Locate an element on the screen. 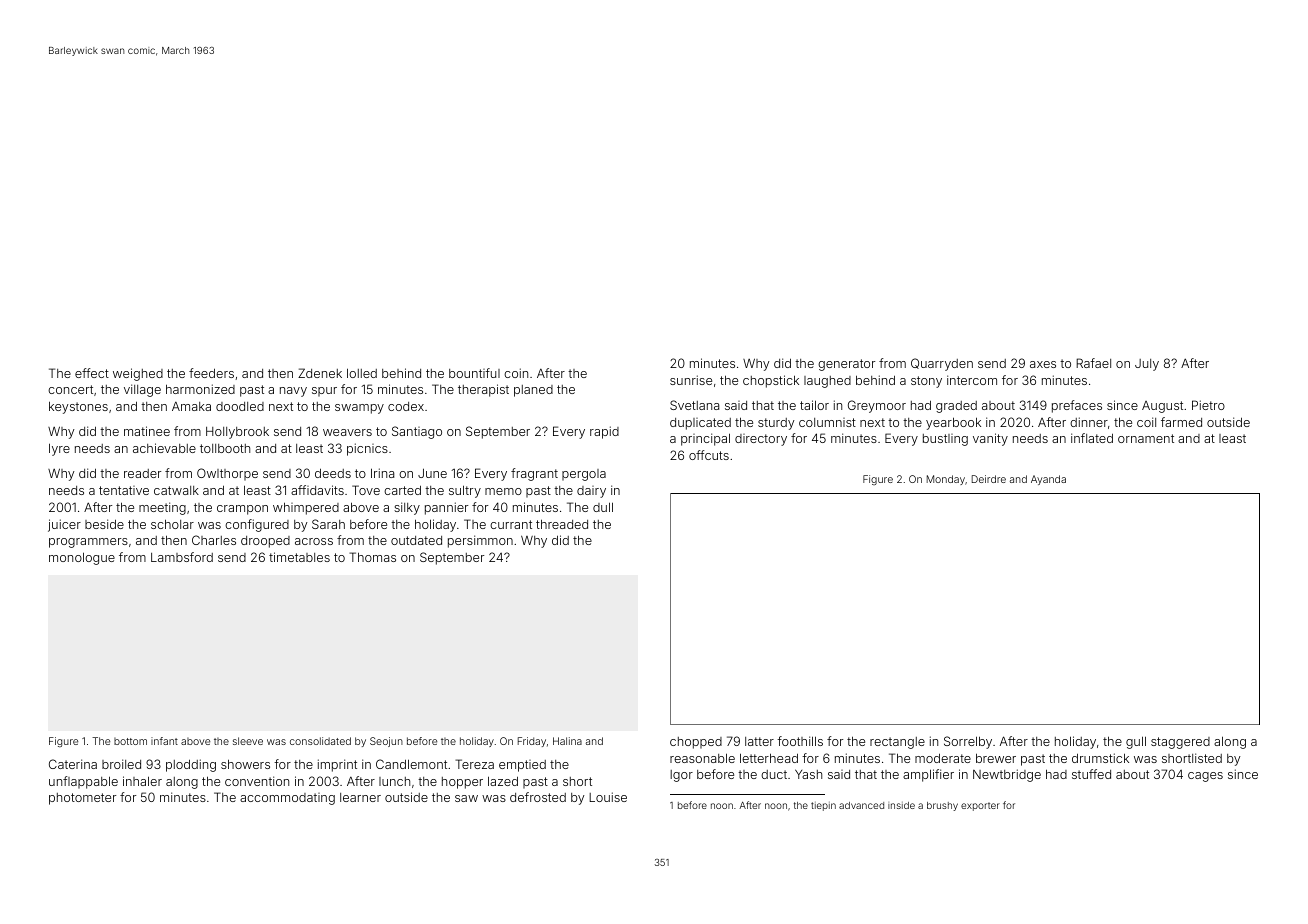 Image resolution: width=1308 pixels, height=924 pixels. silky is located at coordinates (407, 508).
